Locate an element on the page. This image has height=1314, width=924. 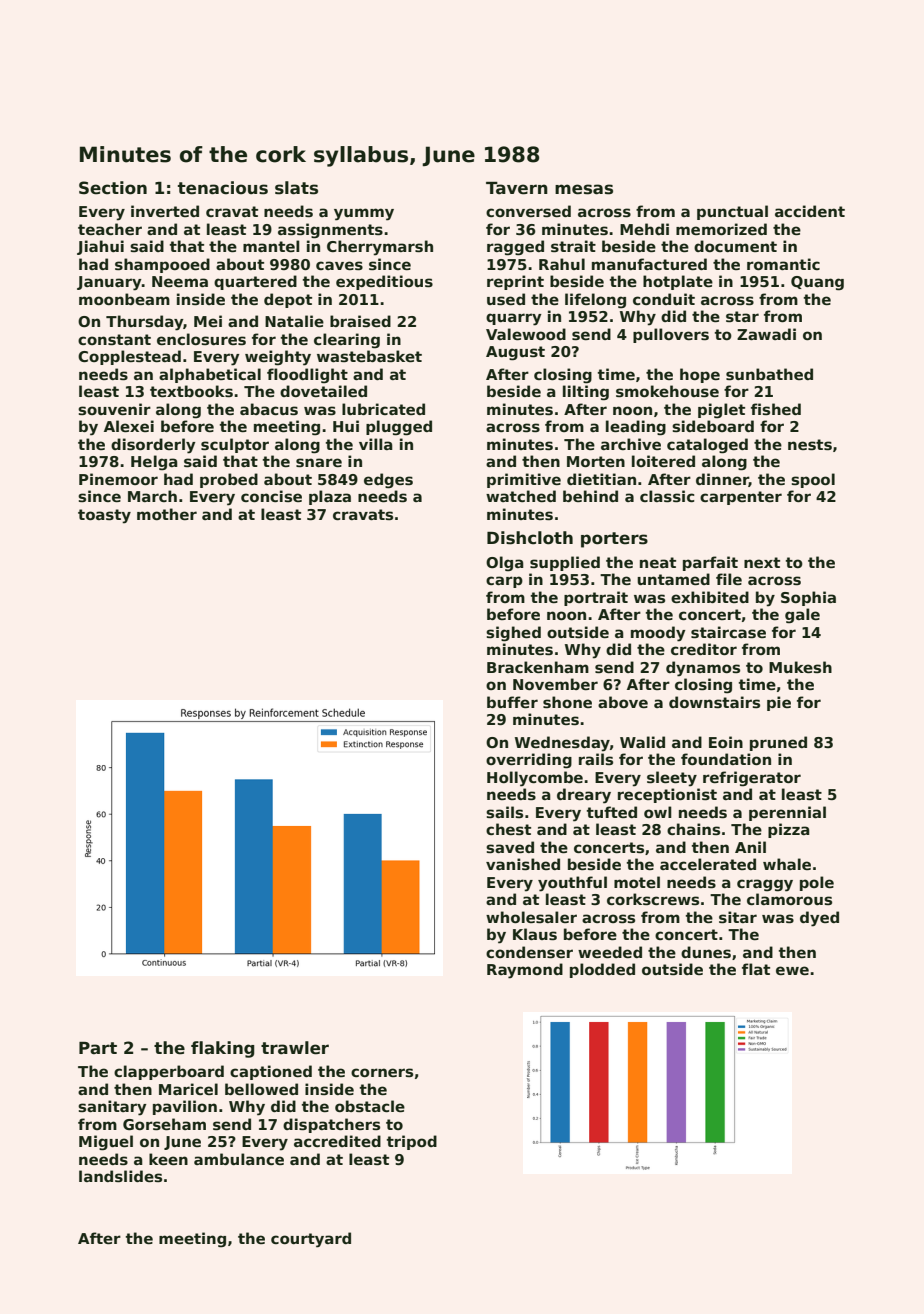
Sophia is located at coordinates (808, 598).
